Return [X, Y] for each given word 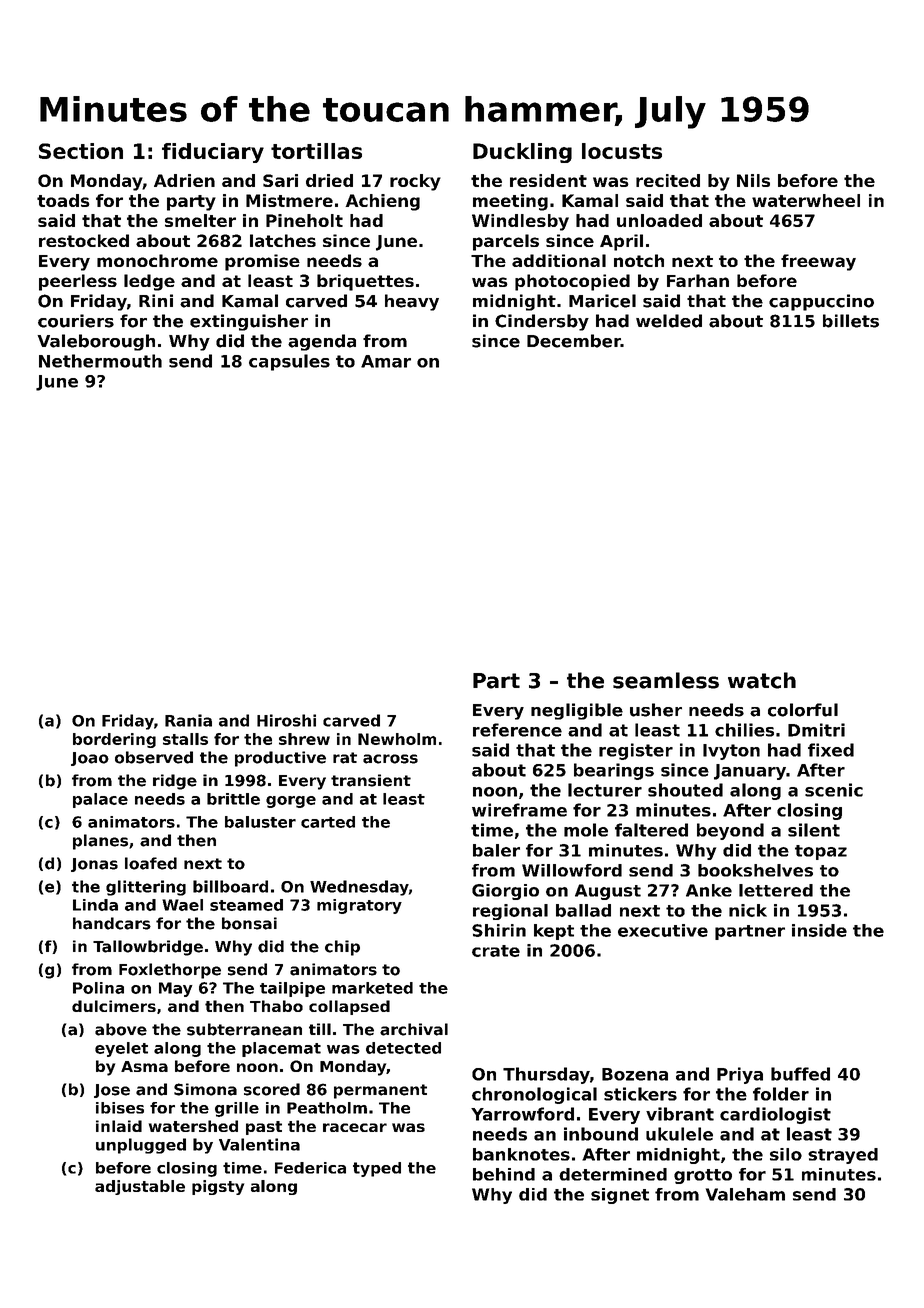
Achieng [382, 202]
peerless [78, 282]
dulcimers [114, 1006]
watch [762, 680]
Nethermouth [100, 361]
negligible [577, 711]
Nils [753, 180]
